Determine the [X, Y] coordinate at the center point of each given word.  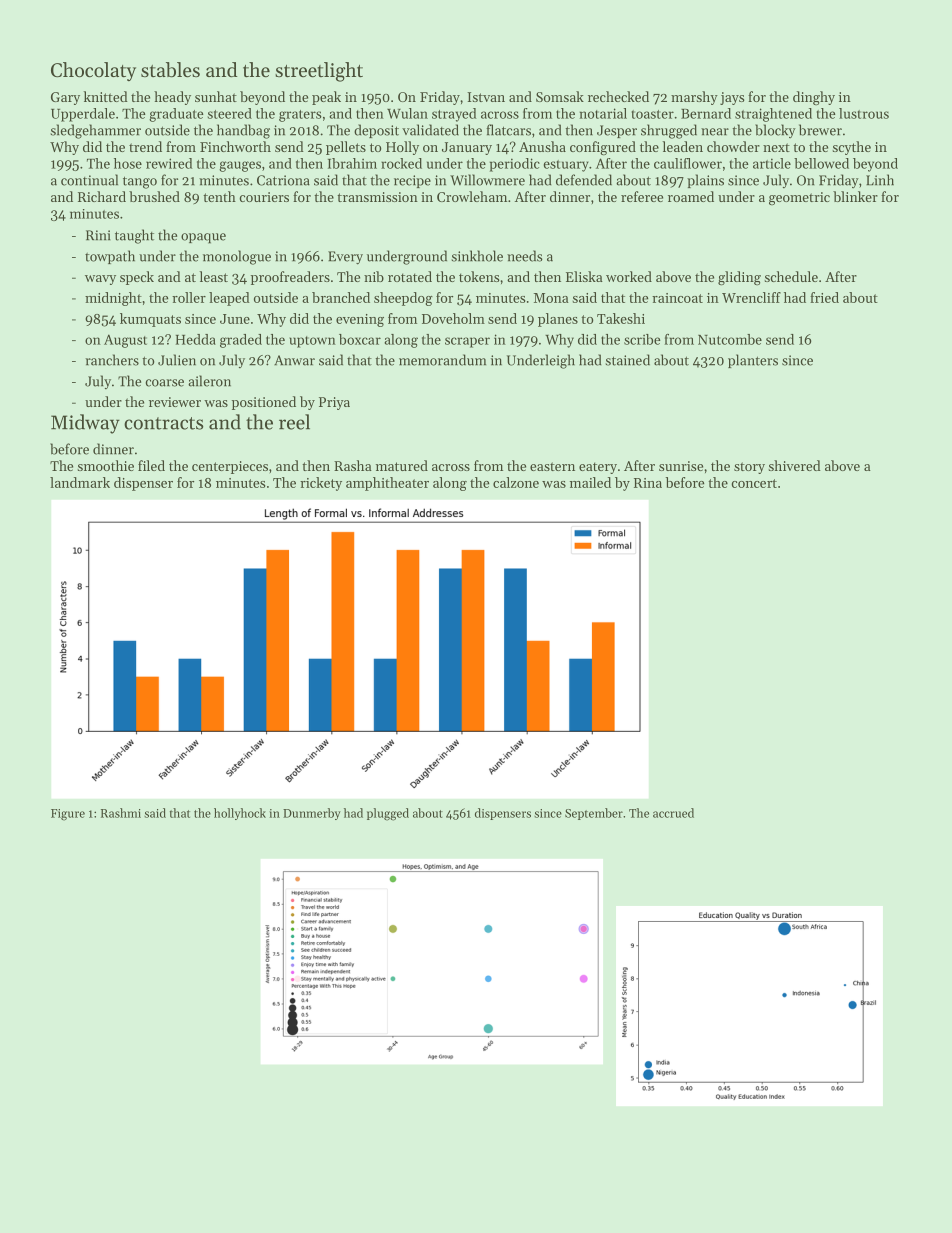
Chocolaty [93, 71]
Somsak [560, 96]
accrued [673, 813]
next [776, 147]
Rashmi [121, 813]
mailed [590, 482]
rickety [321, 484]
